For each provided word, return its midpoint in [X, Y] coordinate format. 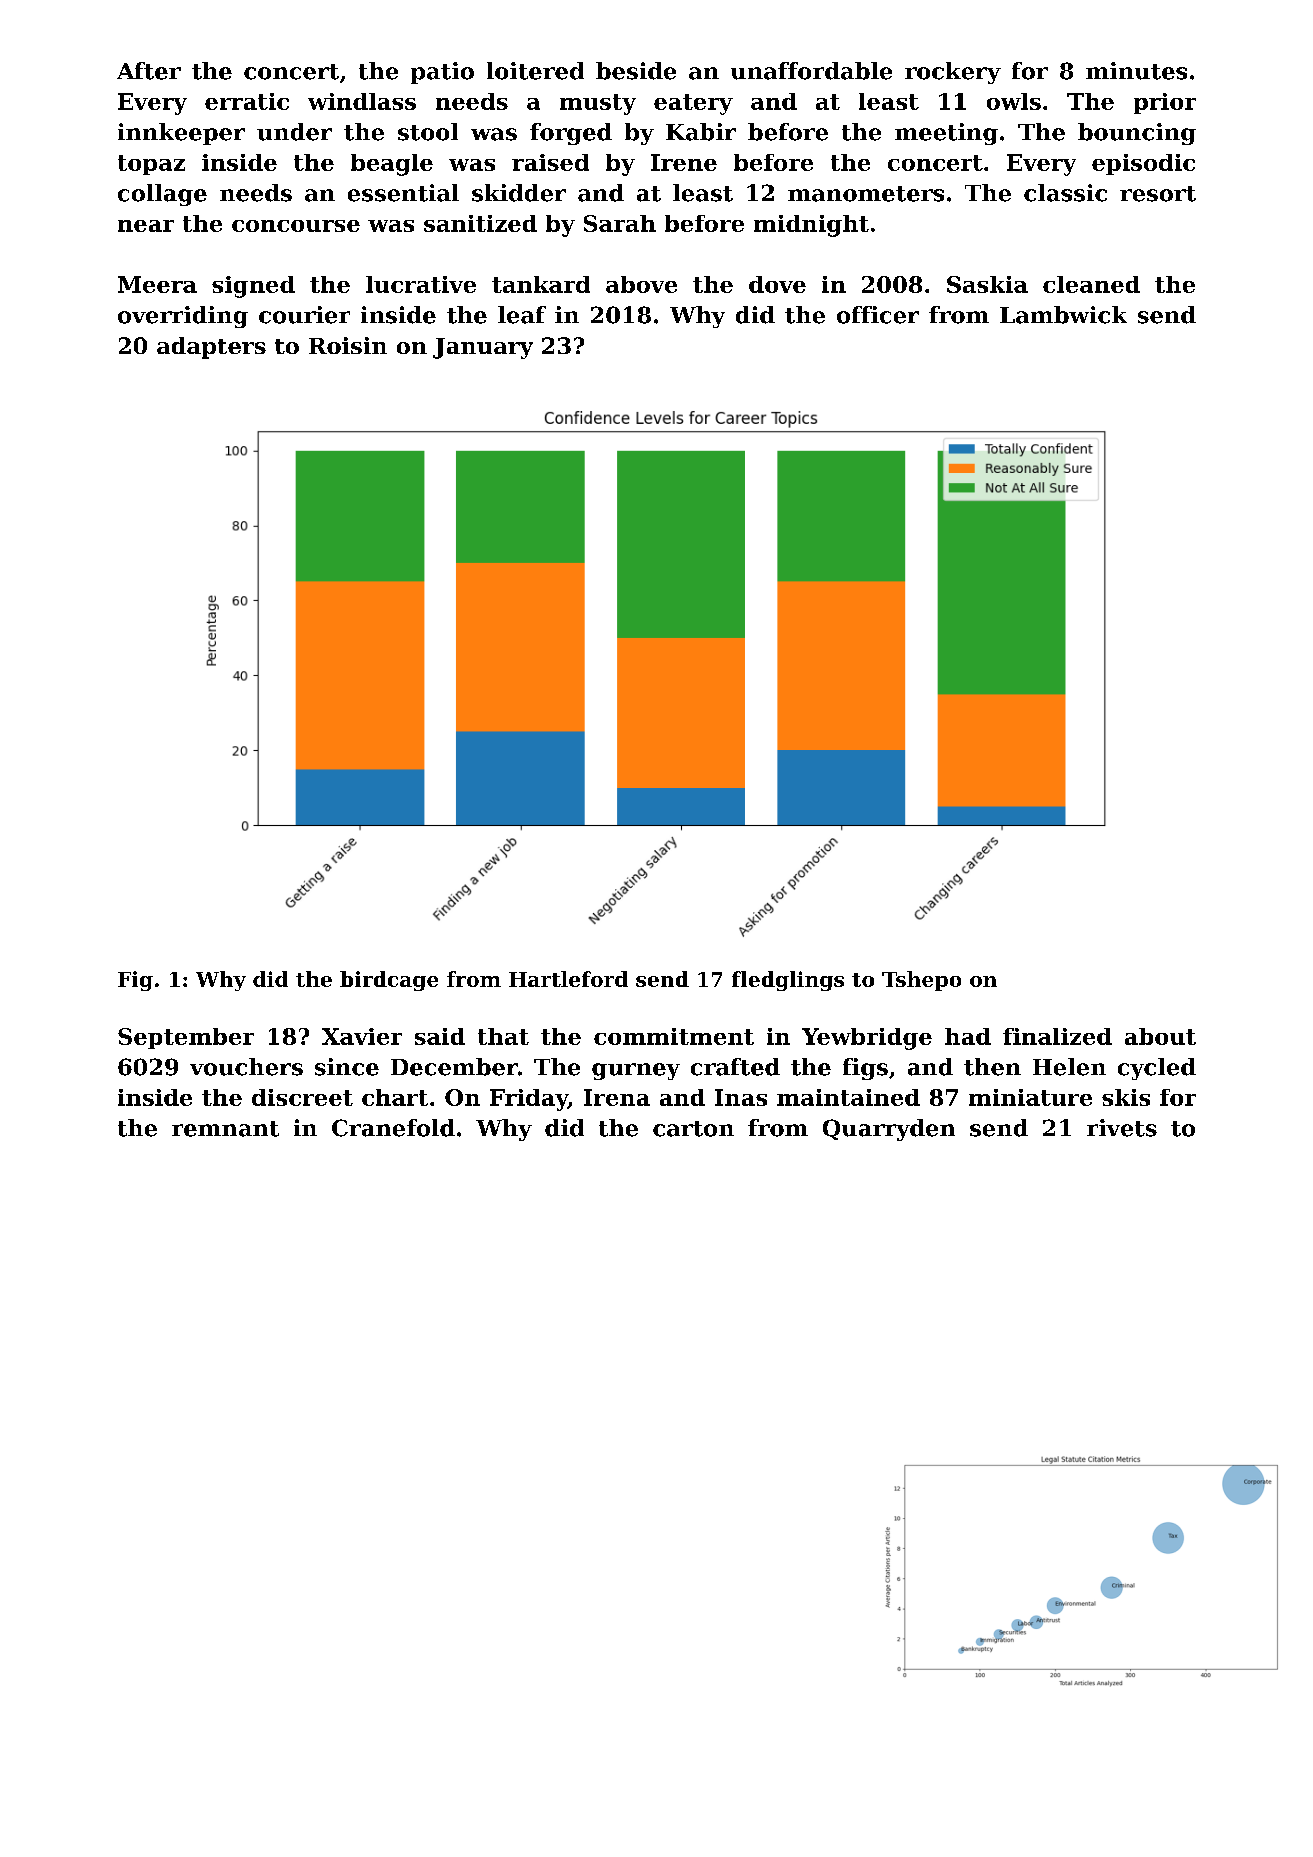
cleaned [1091, 284]
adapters [211, 348]
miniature [1030, 1097]
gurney [636, 1071]
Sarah [620, 223]
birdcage [389, 981]
